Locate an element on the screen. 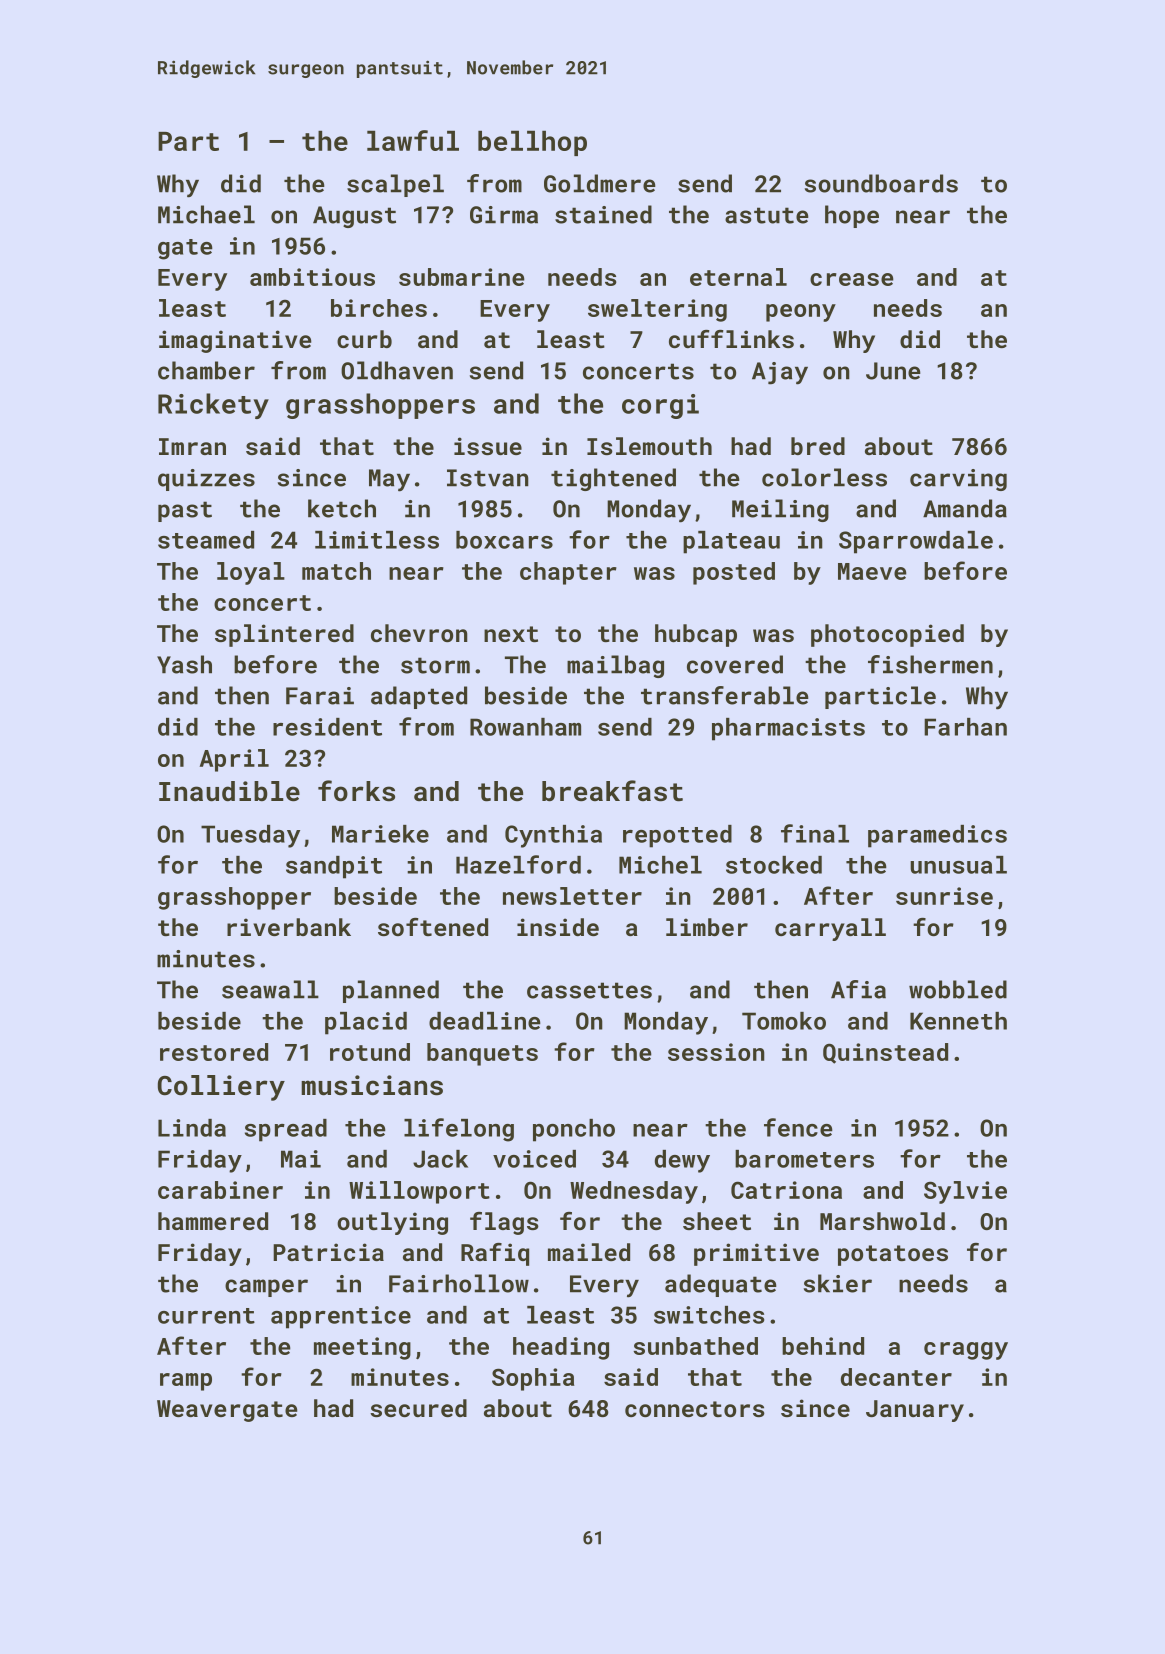 The width and height of the screenshot is (1165, 1654). steamed is located at coordinates (206, 540).
